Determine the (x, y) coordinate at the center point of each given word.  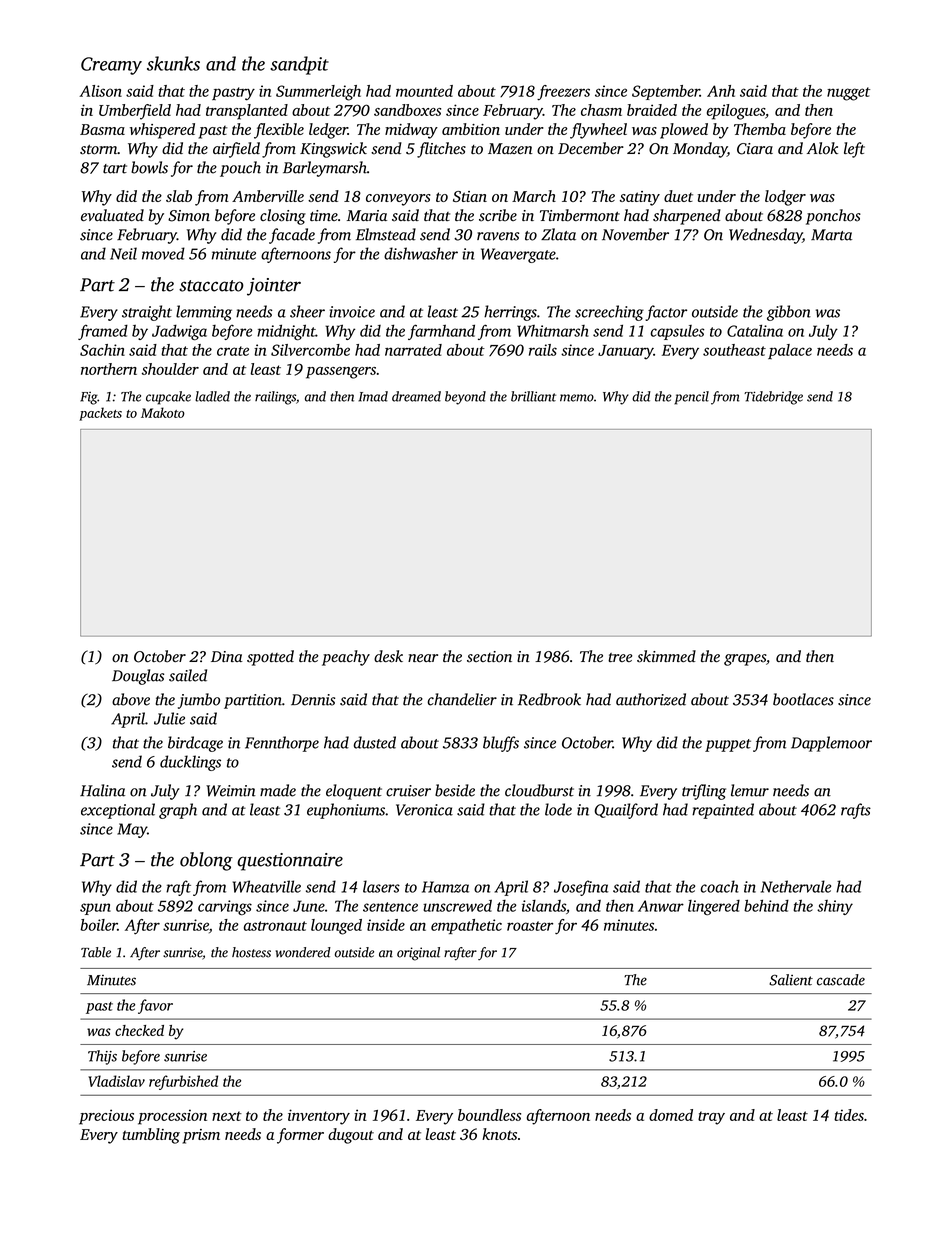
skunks (173, 63)
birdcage (195, 744)
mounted (424, 91)
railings (275, 398)
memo (577, 398)
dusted (374, 742)
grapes (745, 660)
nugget (848, 94)
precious (106, 1117)
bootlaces (803, 699)
